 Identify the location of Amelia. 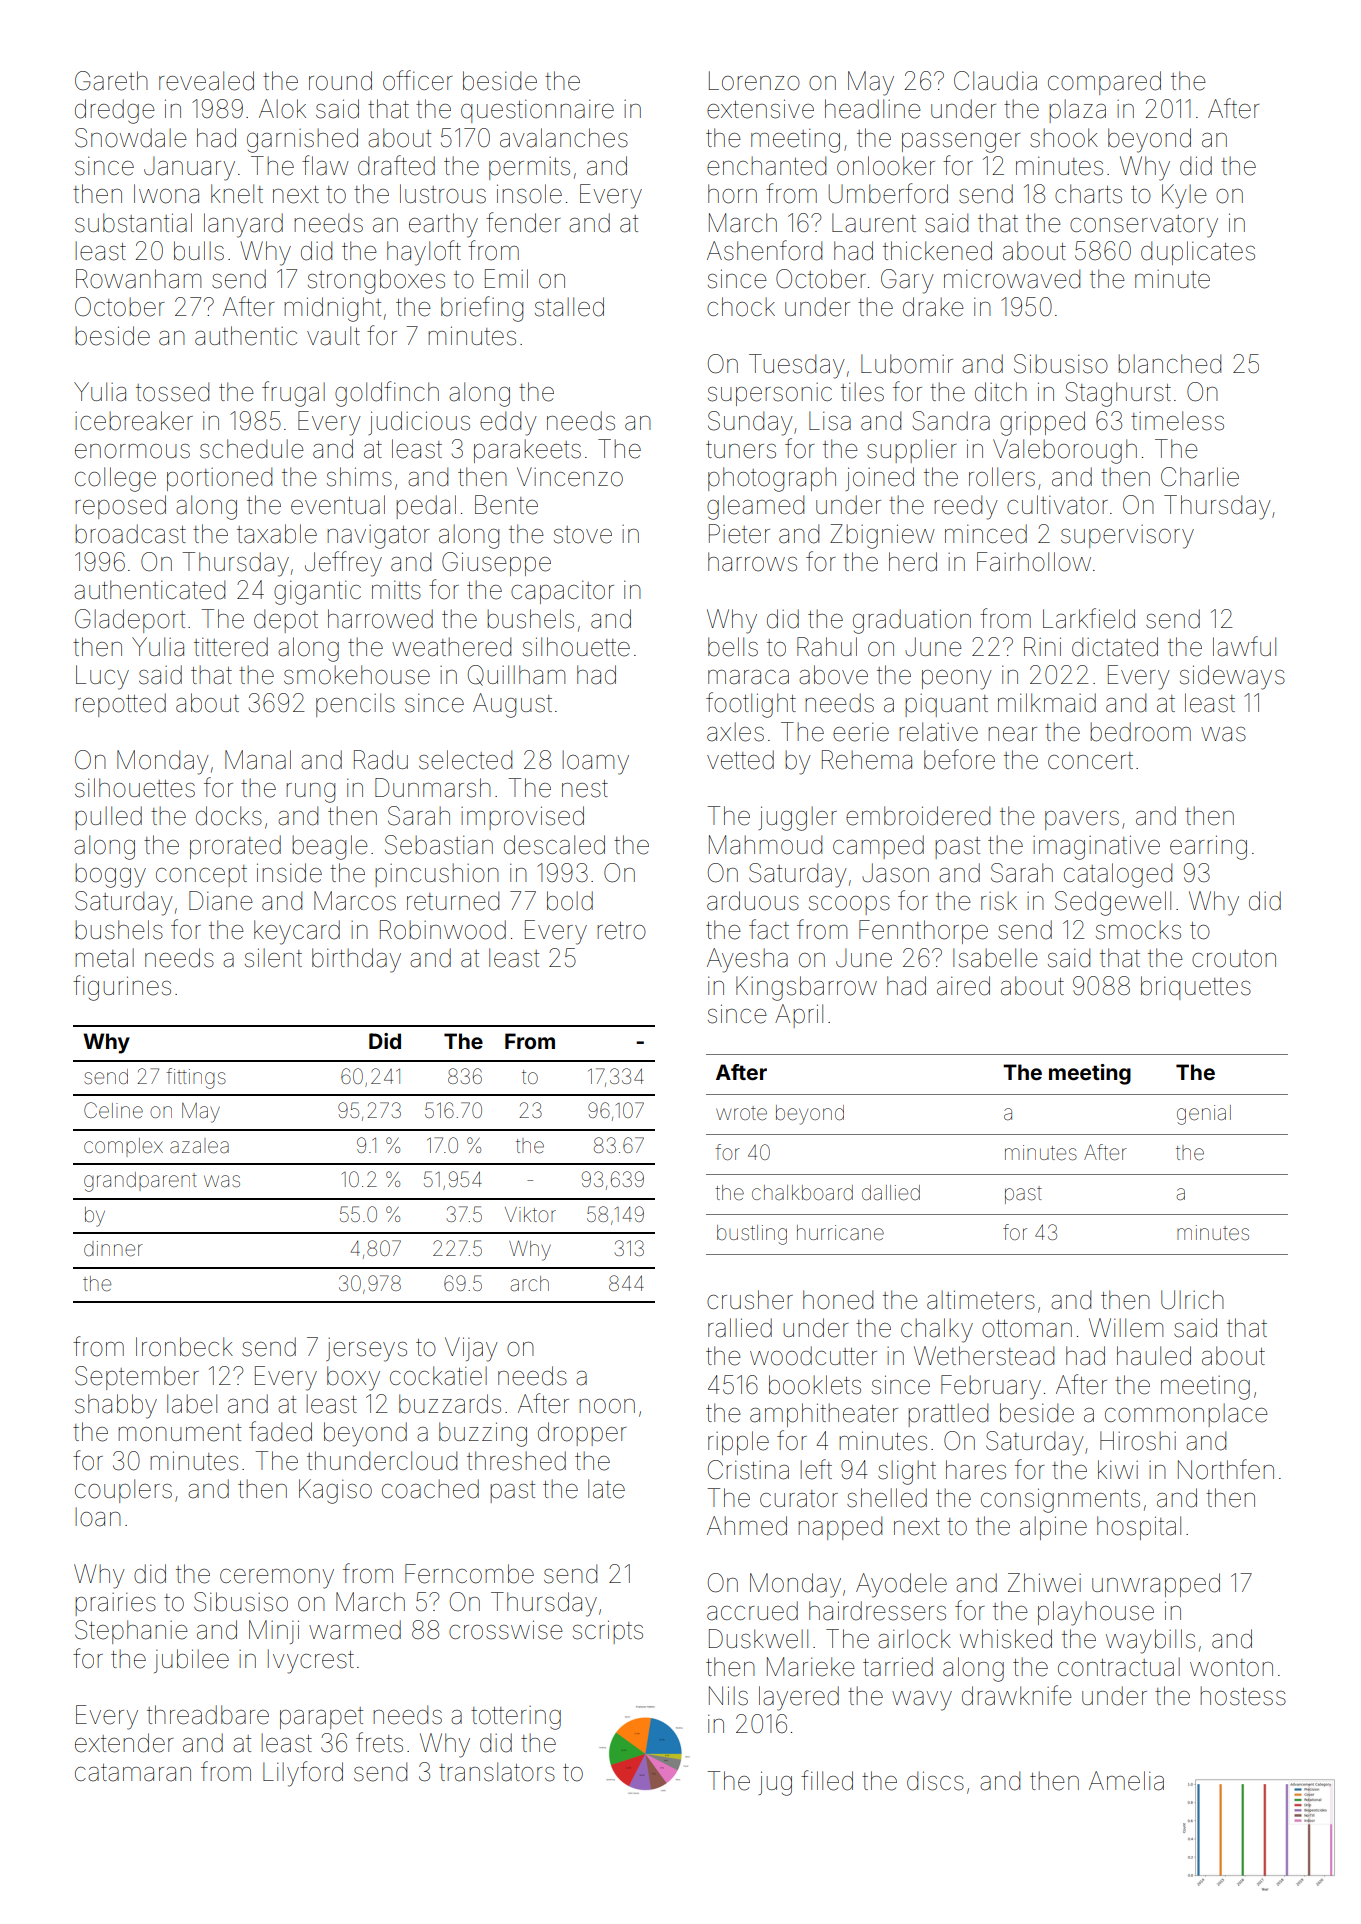
(1126, 1781).
